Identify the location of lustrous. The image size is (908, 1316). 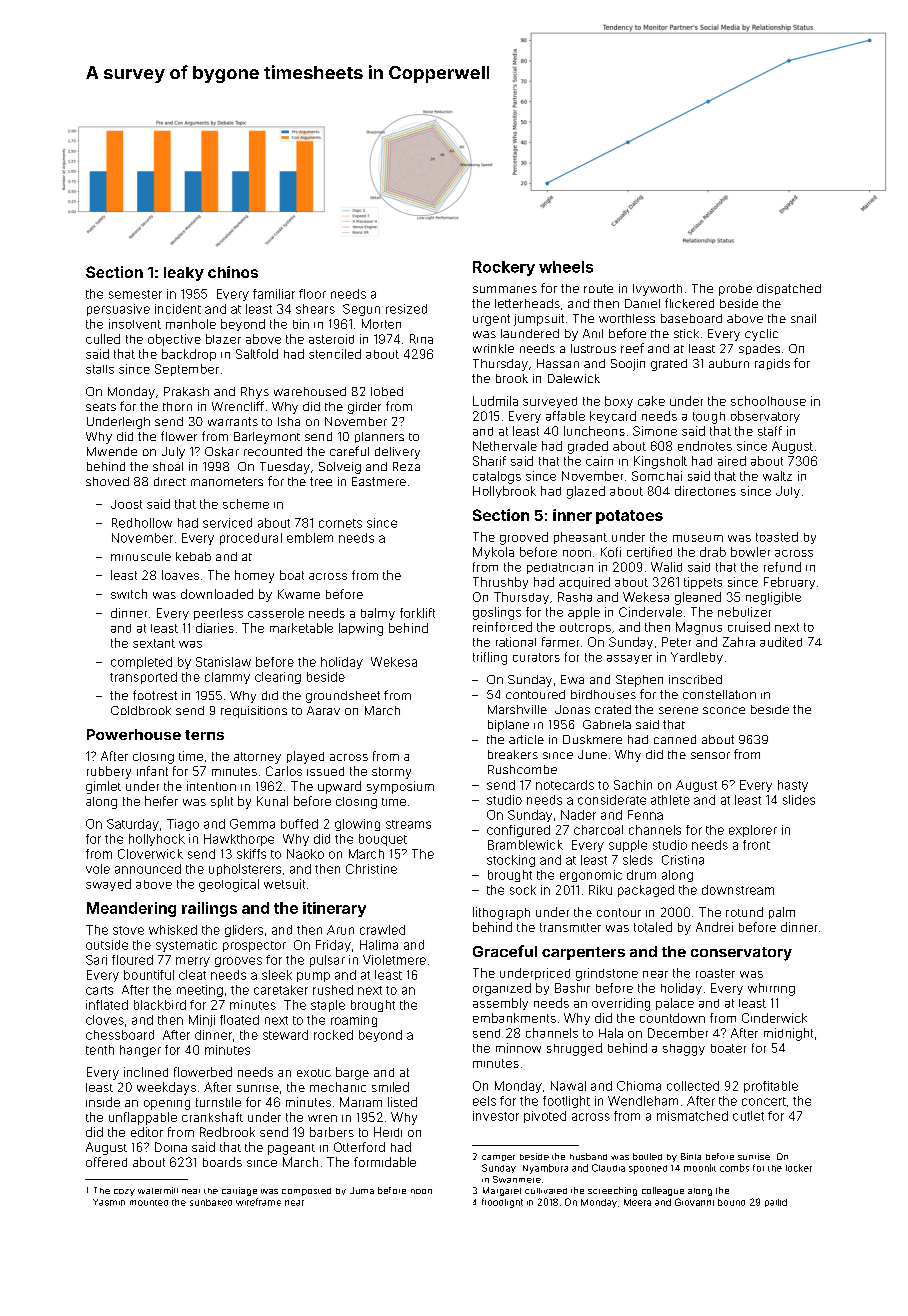
(593, 348).
